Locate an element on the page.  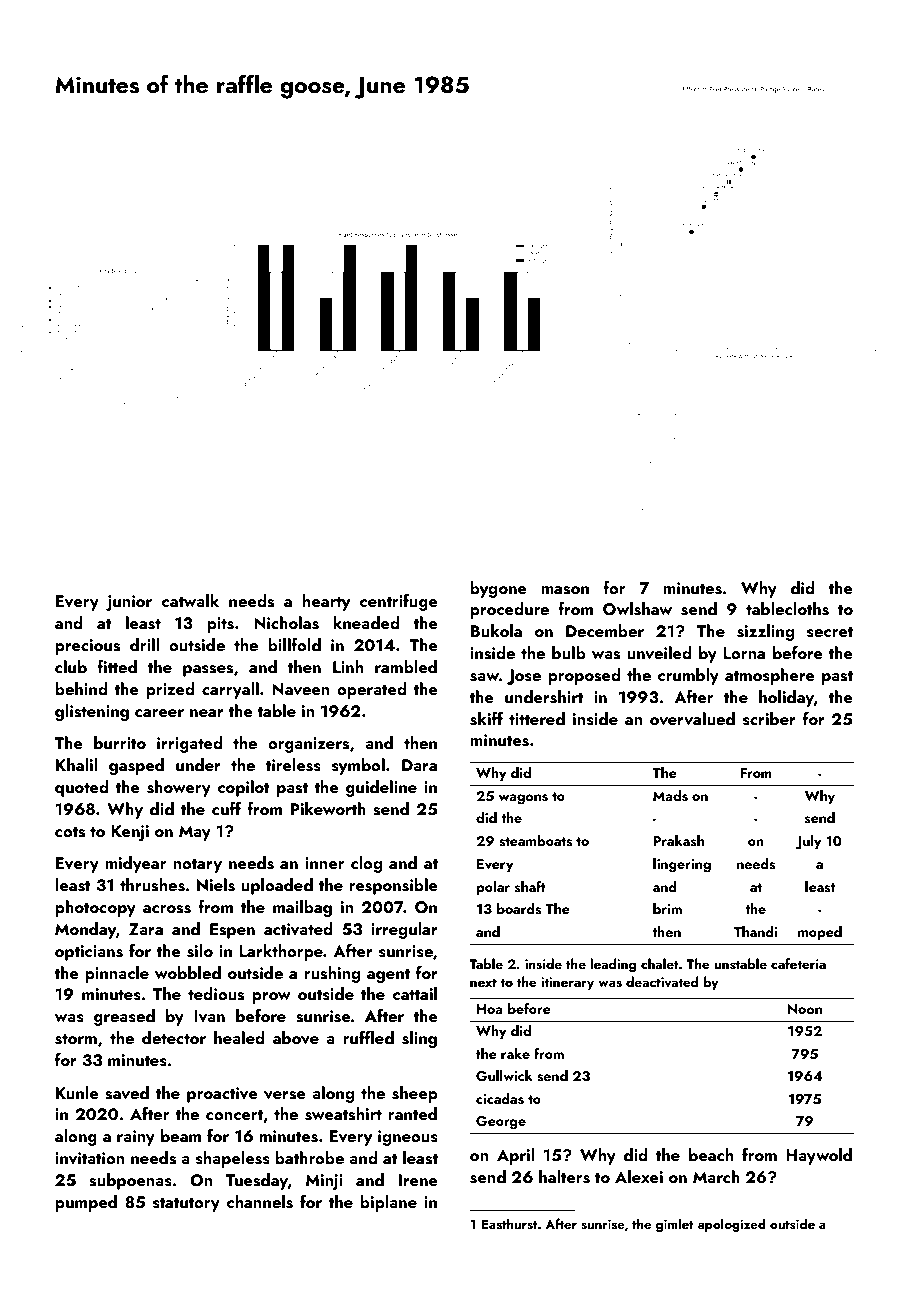
Owlshaw is located at coordinates (637, 609).
